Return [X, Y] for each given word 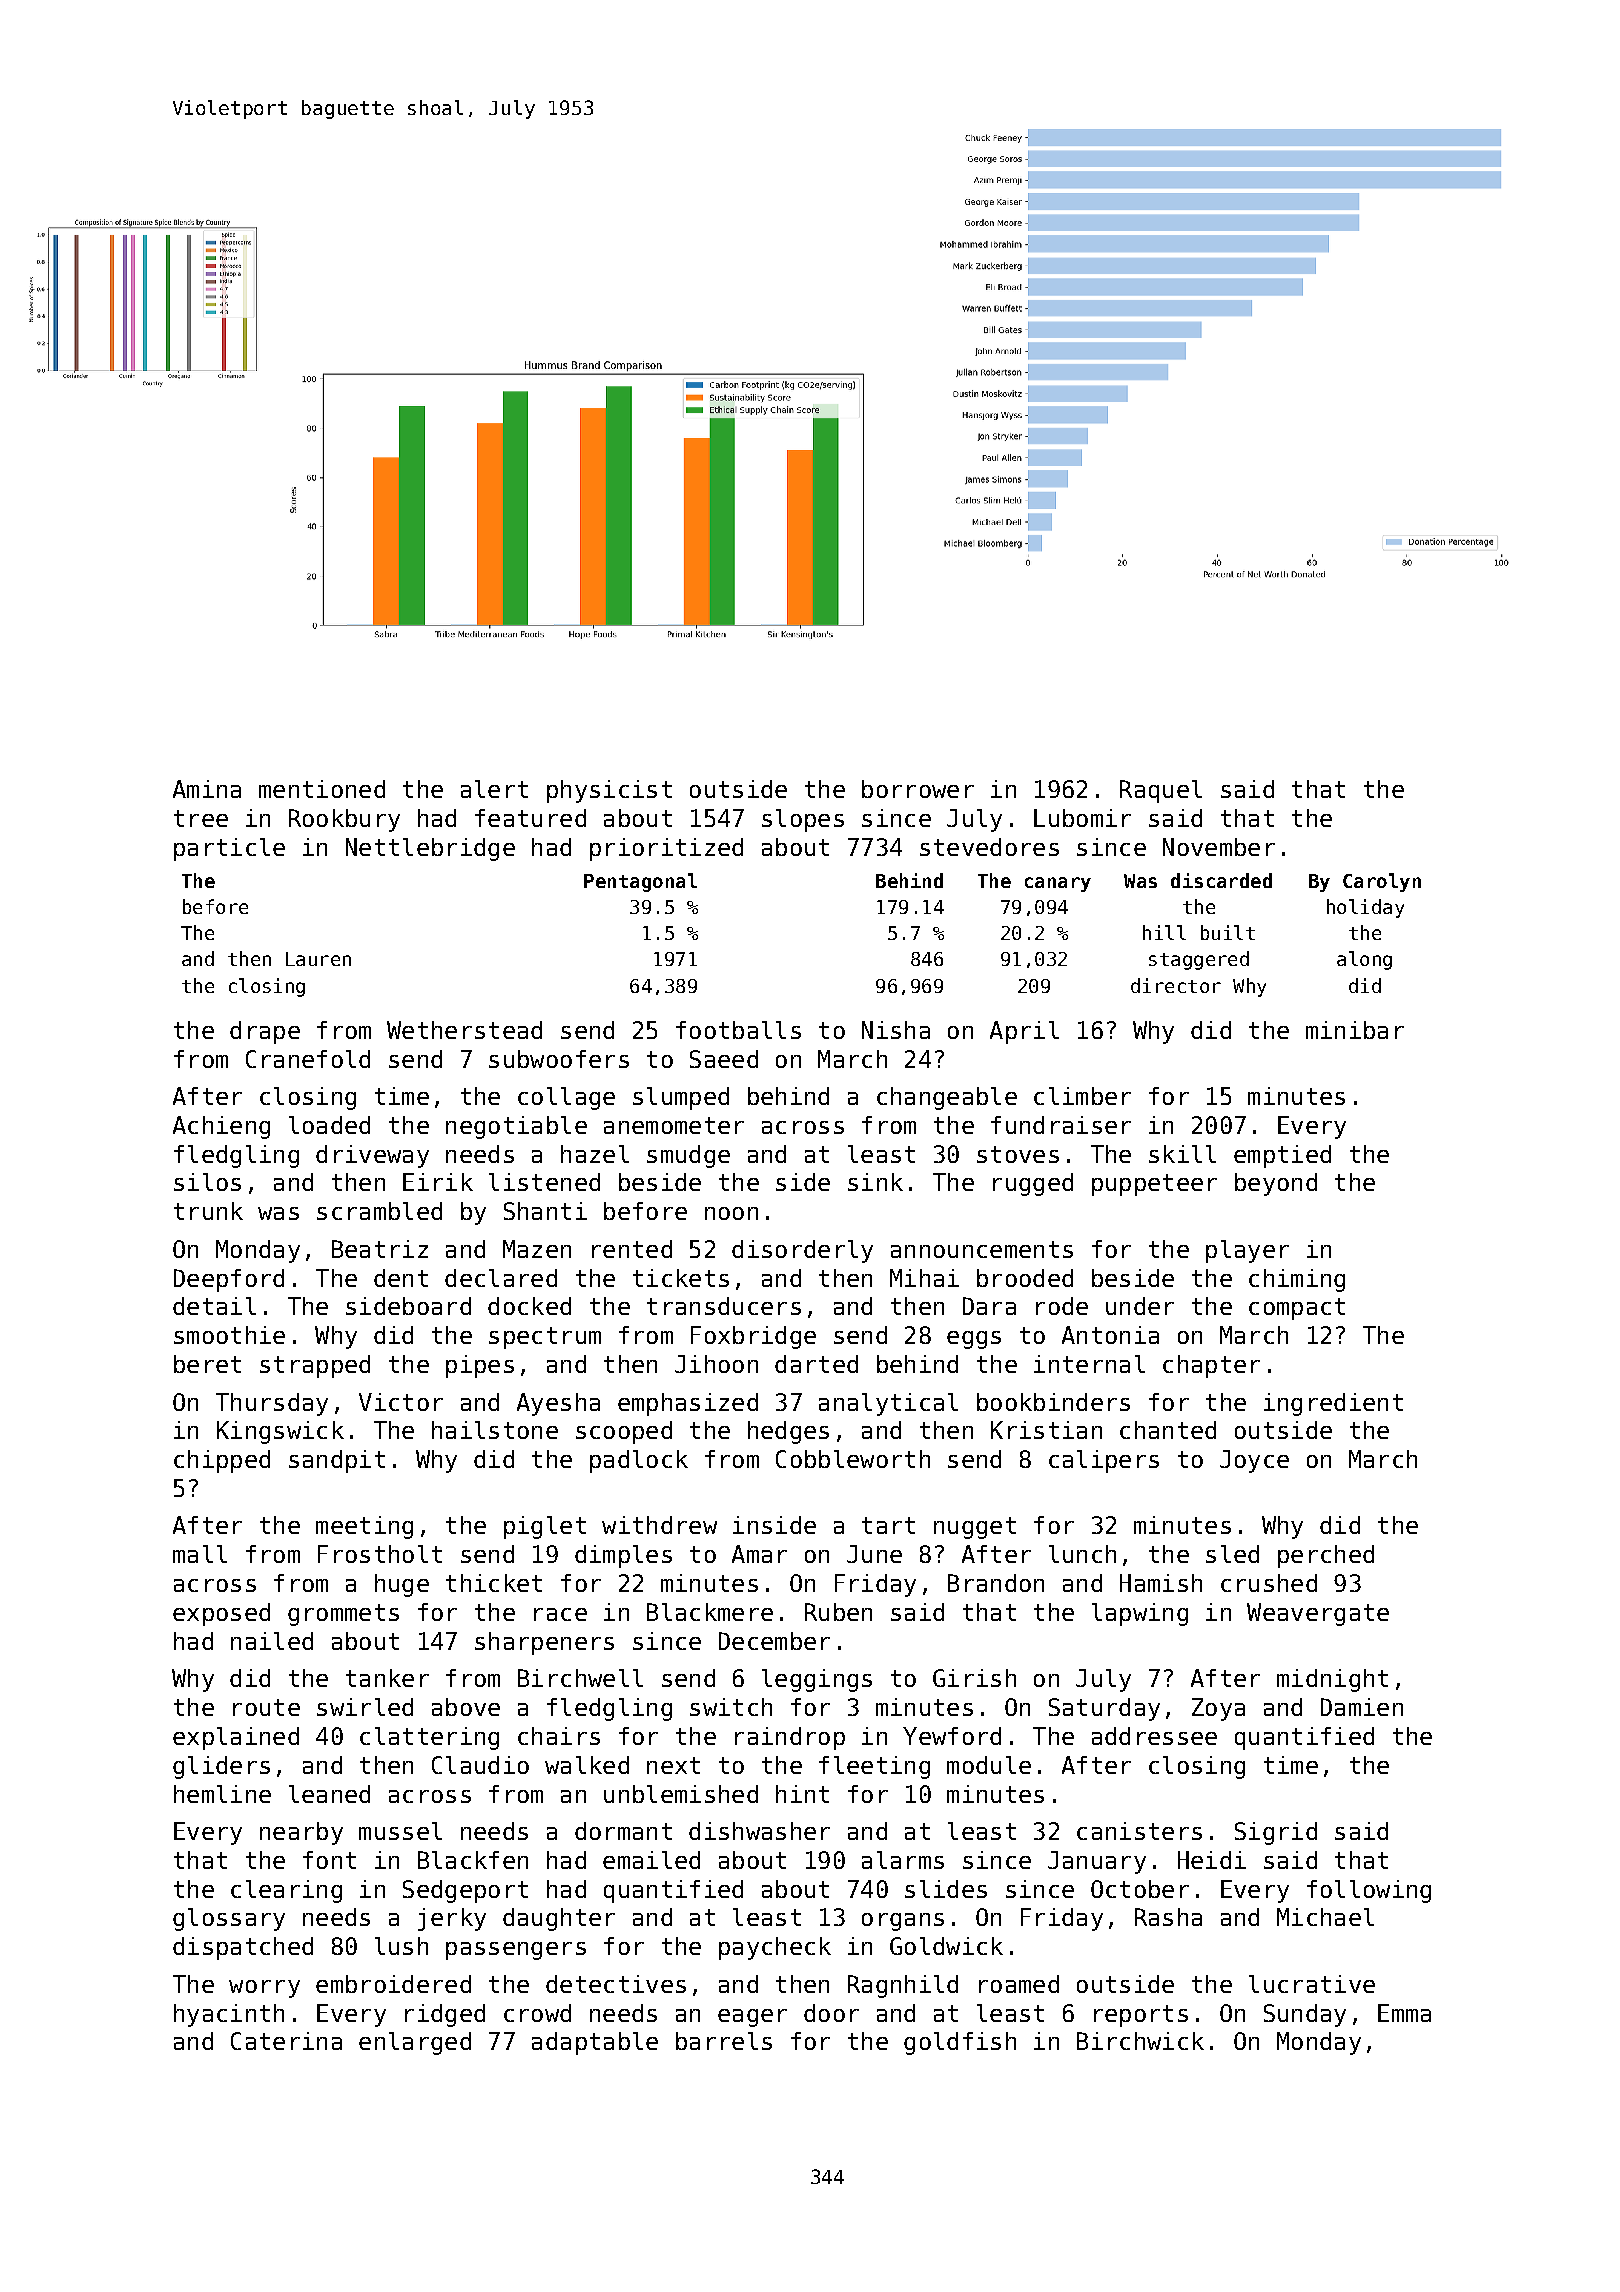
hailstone [495, 1430]
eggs [974, 1340]
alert [494, 789]
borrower [918, 789]
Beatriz [380, 1249]
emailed [651, 1860]
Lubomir [1082, 818]
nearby [301, 1833]
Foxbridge [753, 1337]
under [1140, 1306]
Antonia [1110, 1335]
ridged [445, 2015]
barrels [724, 2041]
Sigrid [1276, 1833]
